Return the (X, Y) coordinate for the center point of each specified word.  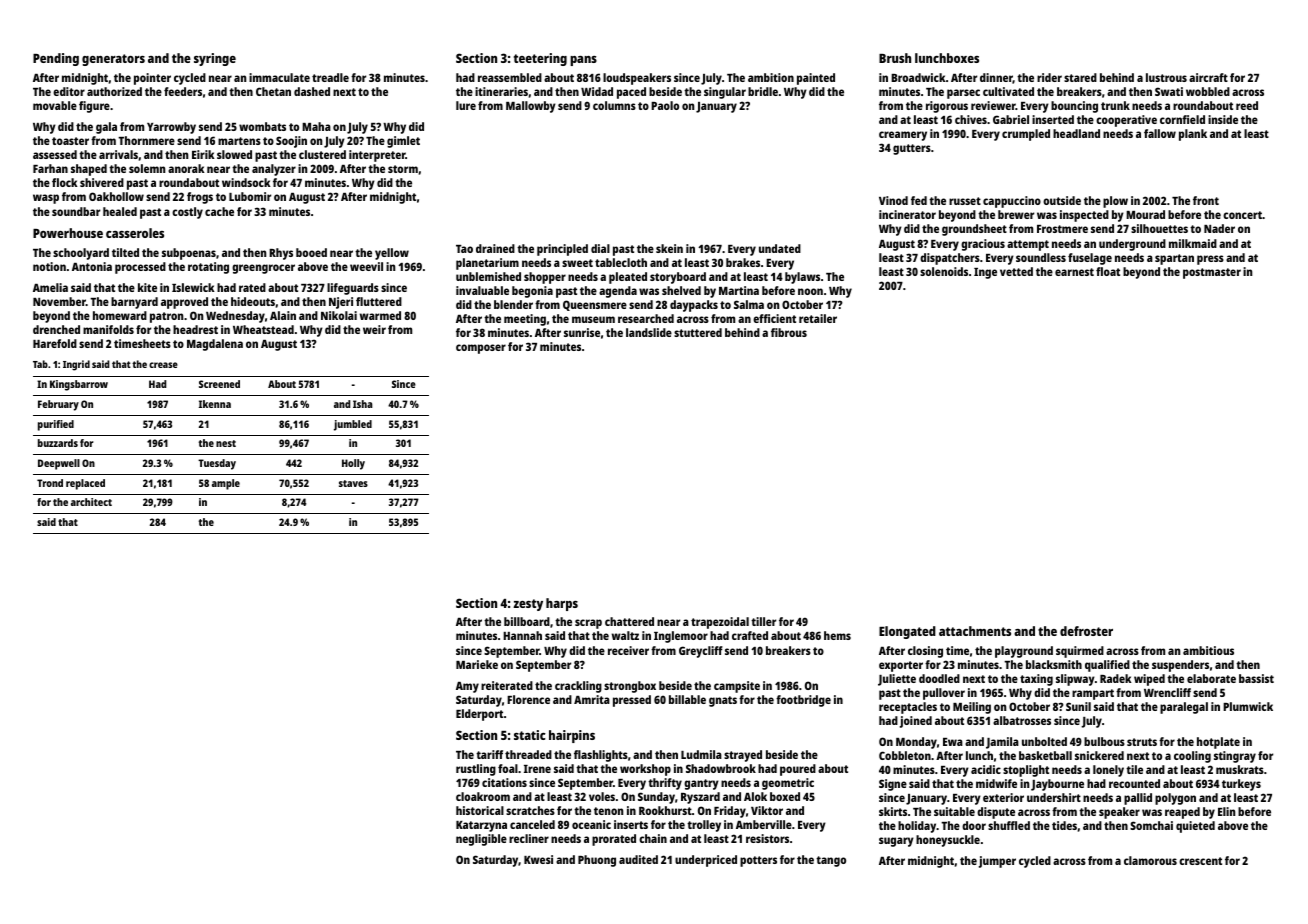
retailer (818, 318)
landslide (649, 332)
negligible (481, 840)
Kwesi (538, 859)
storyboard (678, 278)
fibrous (789, 332)
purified (56, 425)
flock (65, 182)
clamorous (1150, 860)
